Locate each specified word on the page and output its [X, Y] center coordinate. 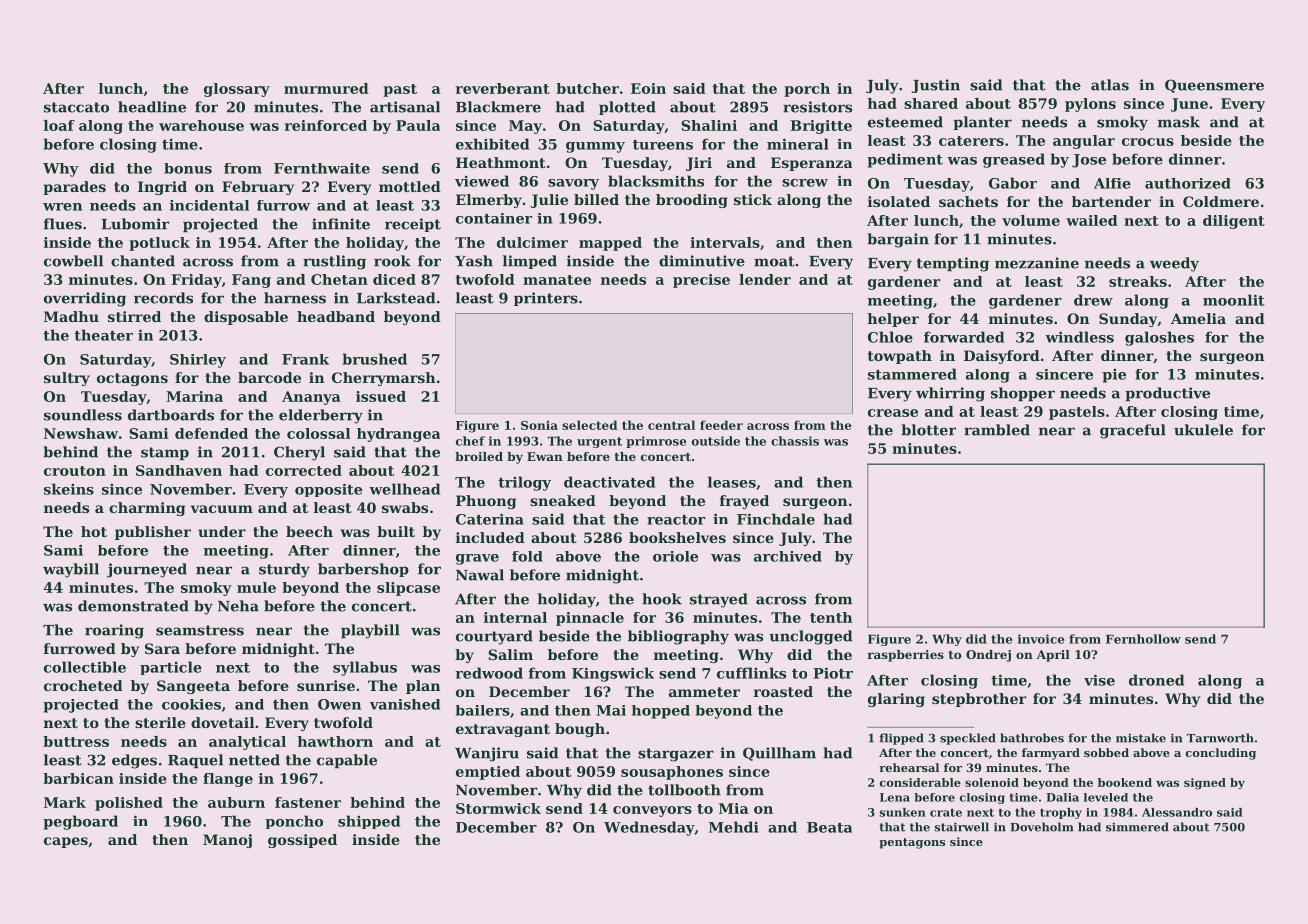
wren [62, 207]
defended [211, 433]
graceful [1133, 431]
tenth [831, 617]
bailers [483, 710]
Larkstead [396, 298]
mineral [798, 144]
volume [1031, 220]
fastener [308, 802]
